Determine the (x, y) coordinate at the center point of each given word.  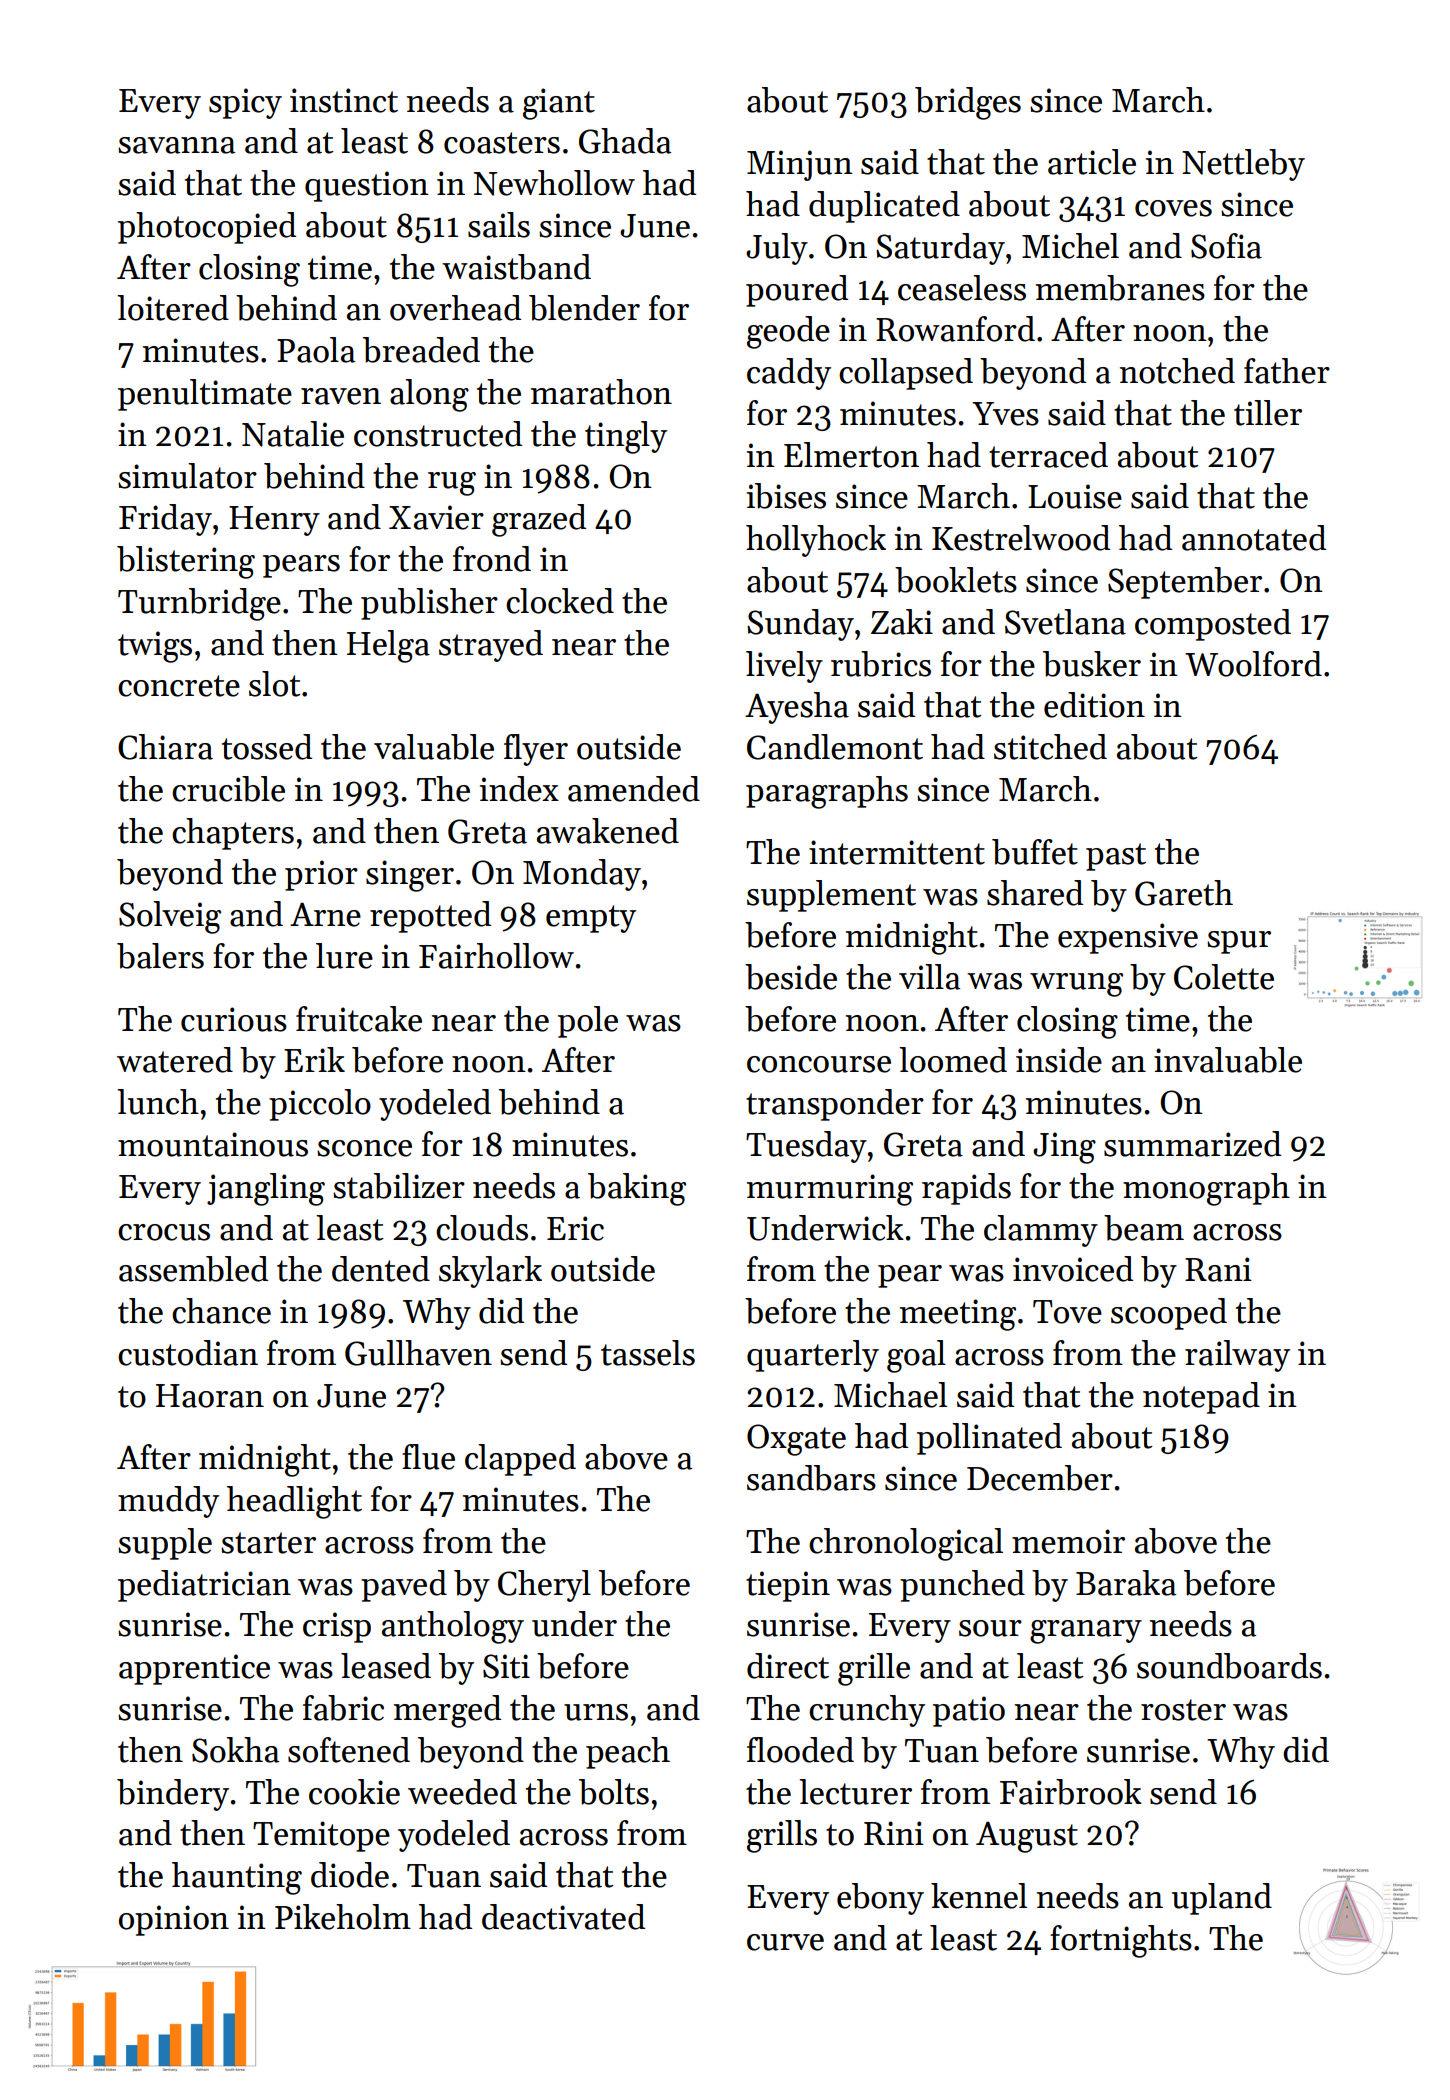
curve (785, 1942)
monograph (1206, 1189)
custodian (188, 1353)
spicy (245, 103)
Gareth (1184, 893)
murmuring (830, 1190)
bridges (968, 103)
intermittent (897, 852)
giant (559, 104)
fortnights (1121, 1941)
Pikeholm (343, 1917)
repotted (430, 917)
